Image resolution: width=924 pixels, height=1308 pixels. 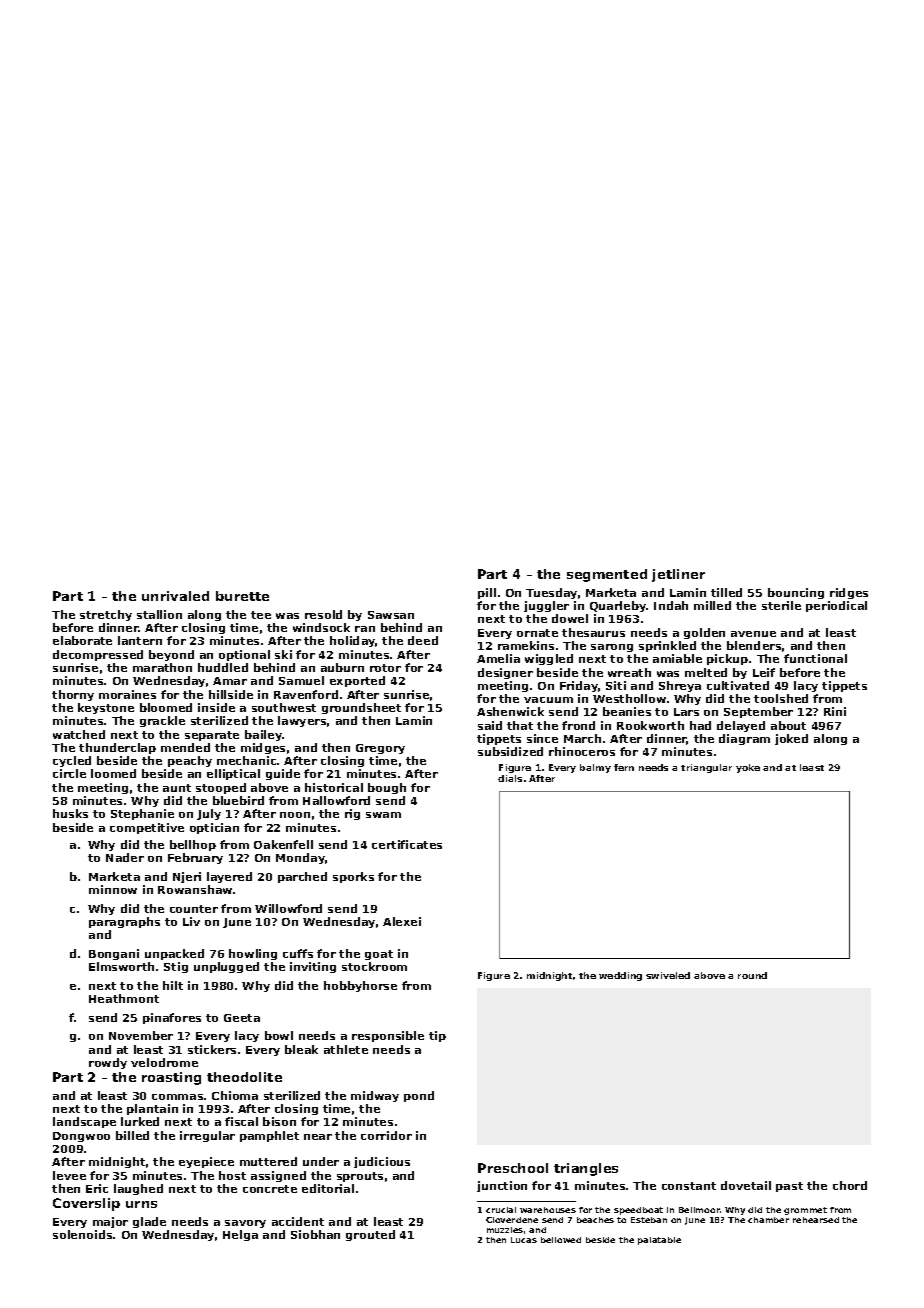 What do you see at coordinates (595, 768) in the screenshot?
I see `balmy` at bounding box center [595, 768].
